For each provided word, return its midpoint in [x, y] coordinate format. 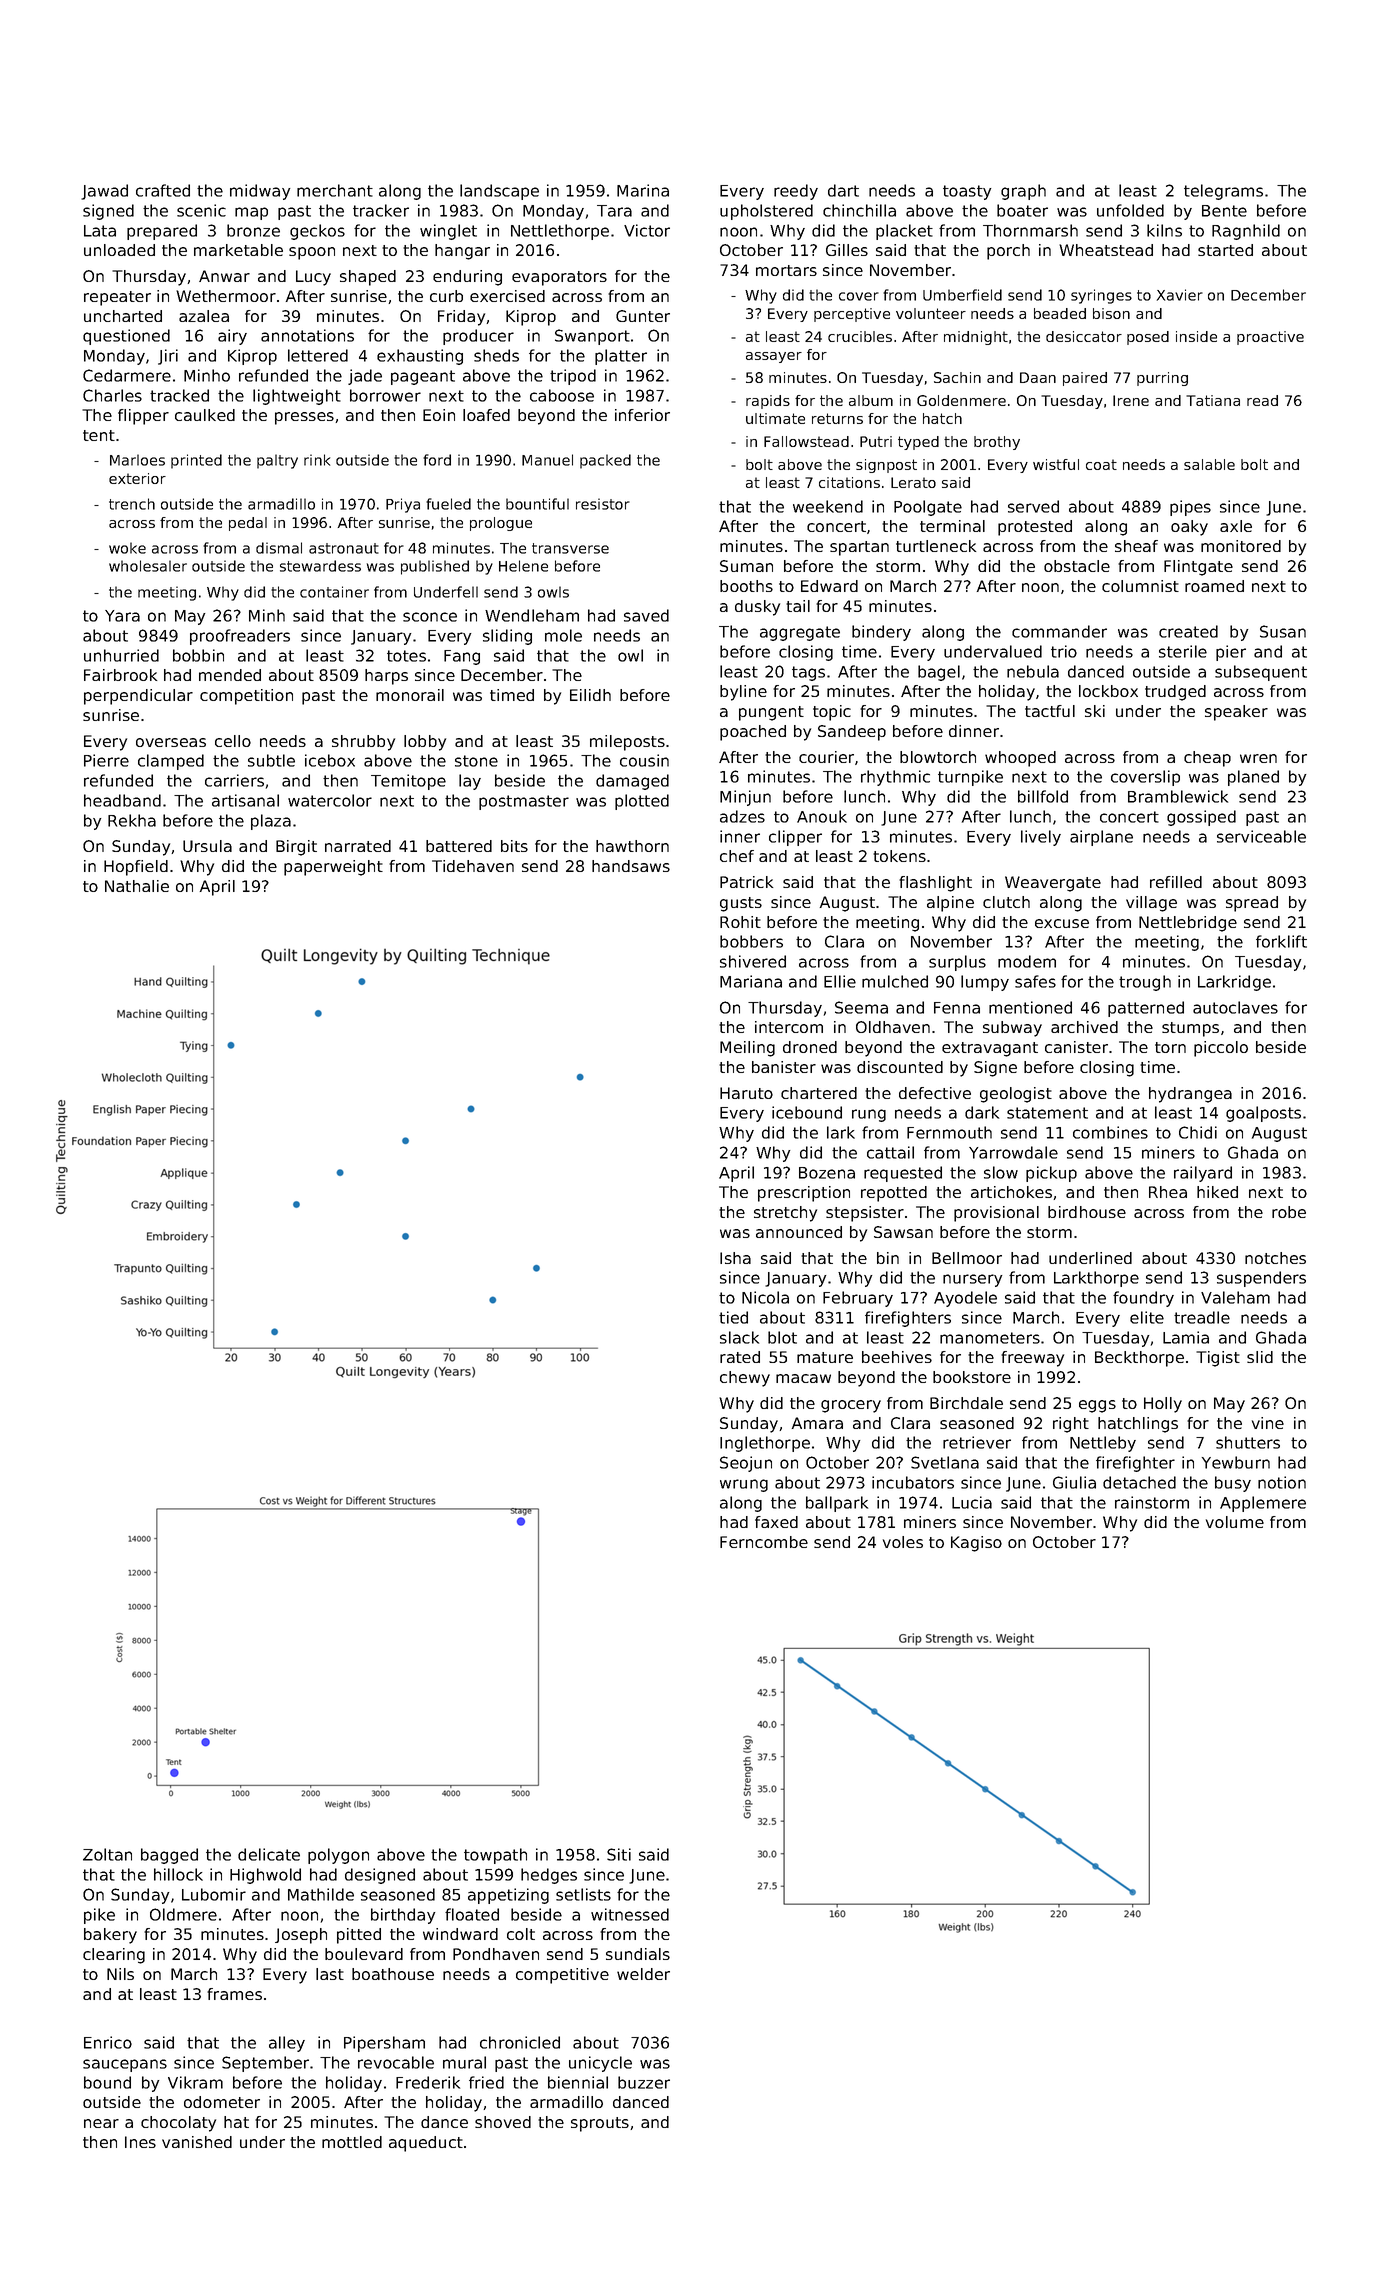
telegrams [1223, 192]
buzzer [644, 2082]
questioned [126, 337]
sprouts [600, 2124]
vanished [197, 2142]
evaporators [559, 278]
